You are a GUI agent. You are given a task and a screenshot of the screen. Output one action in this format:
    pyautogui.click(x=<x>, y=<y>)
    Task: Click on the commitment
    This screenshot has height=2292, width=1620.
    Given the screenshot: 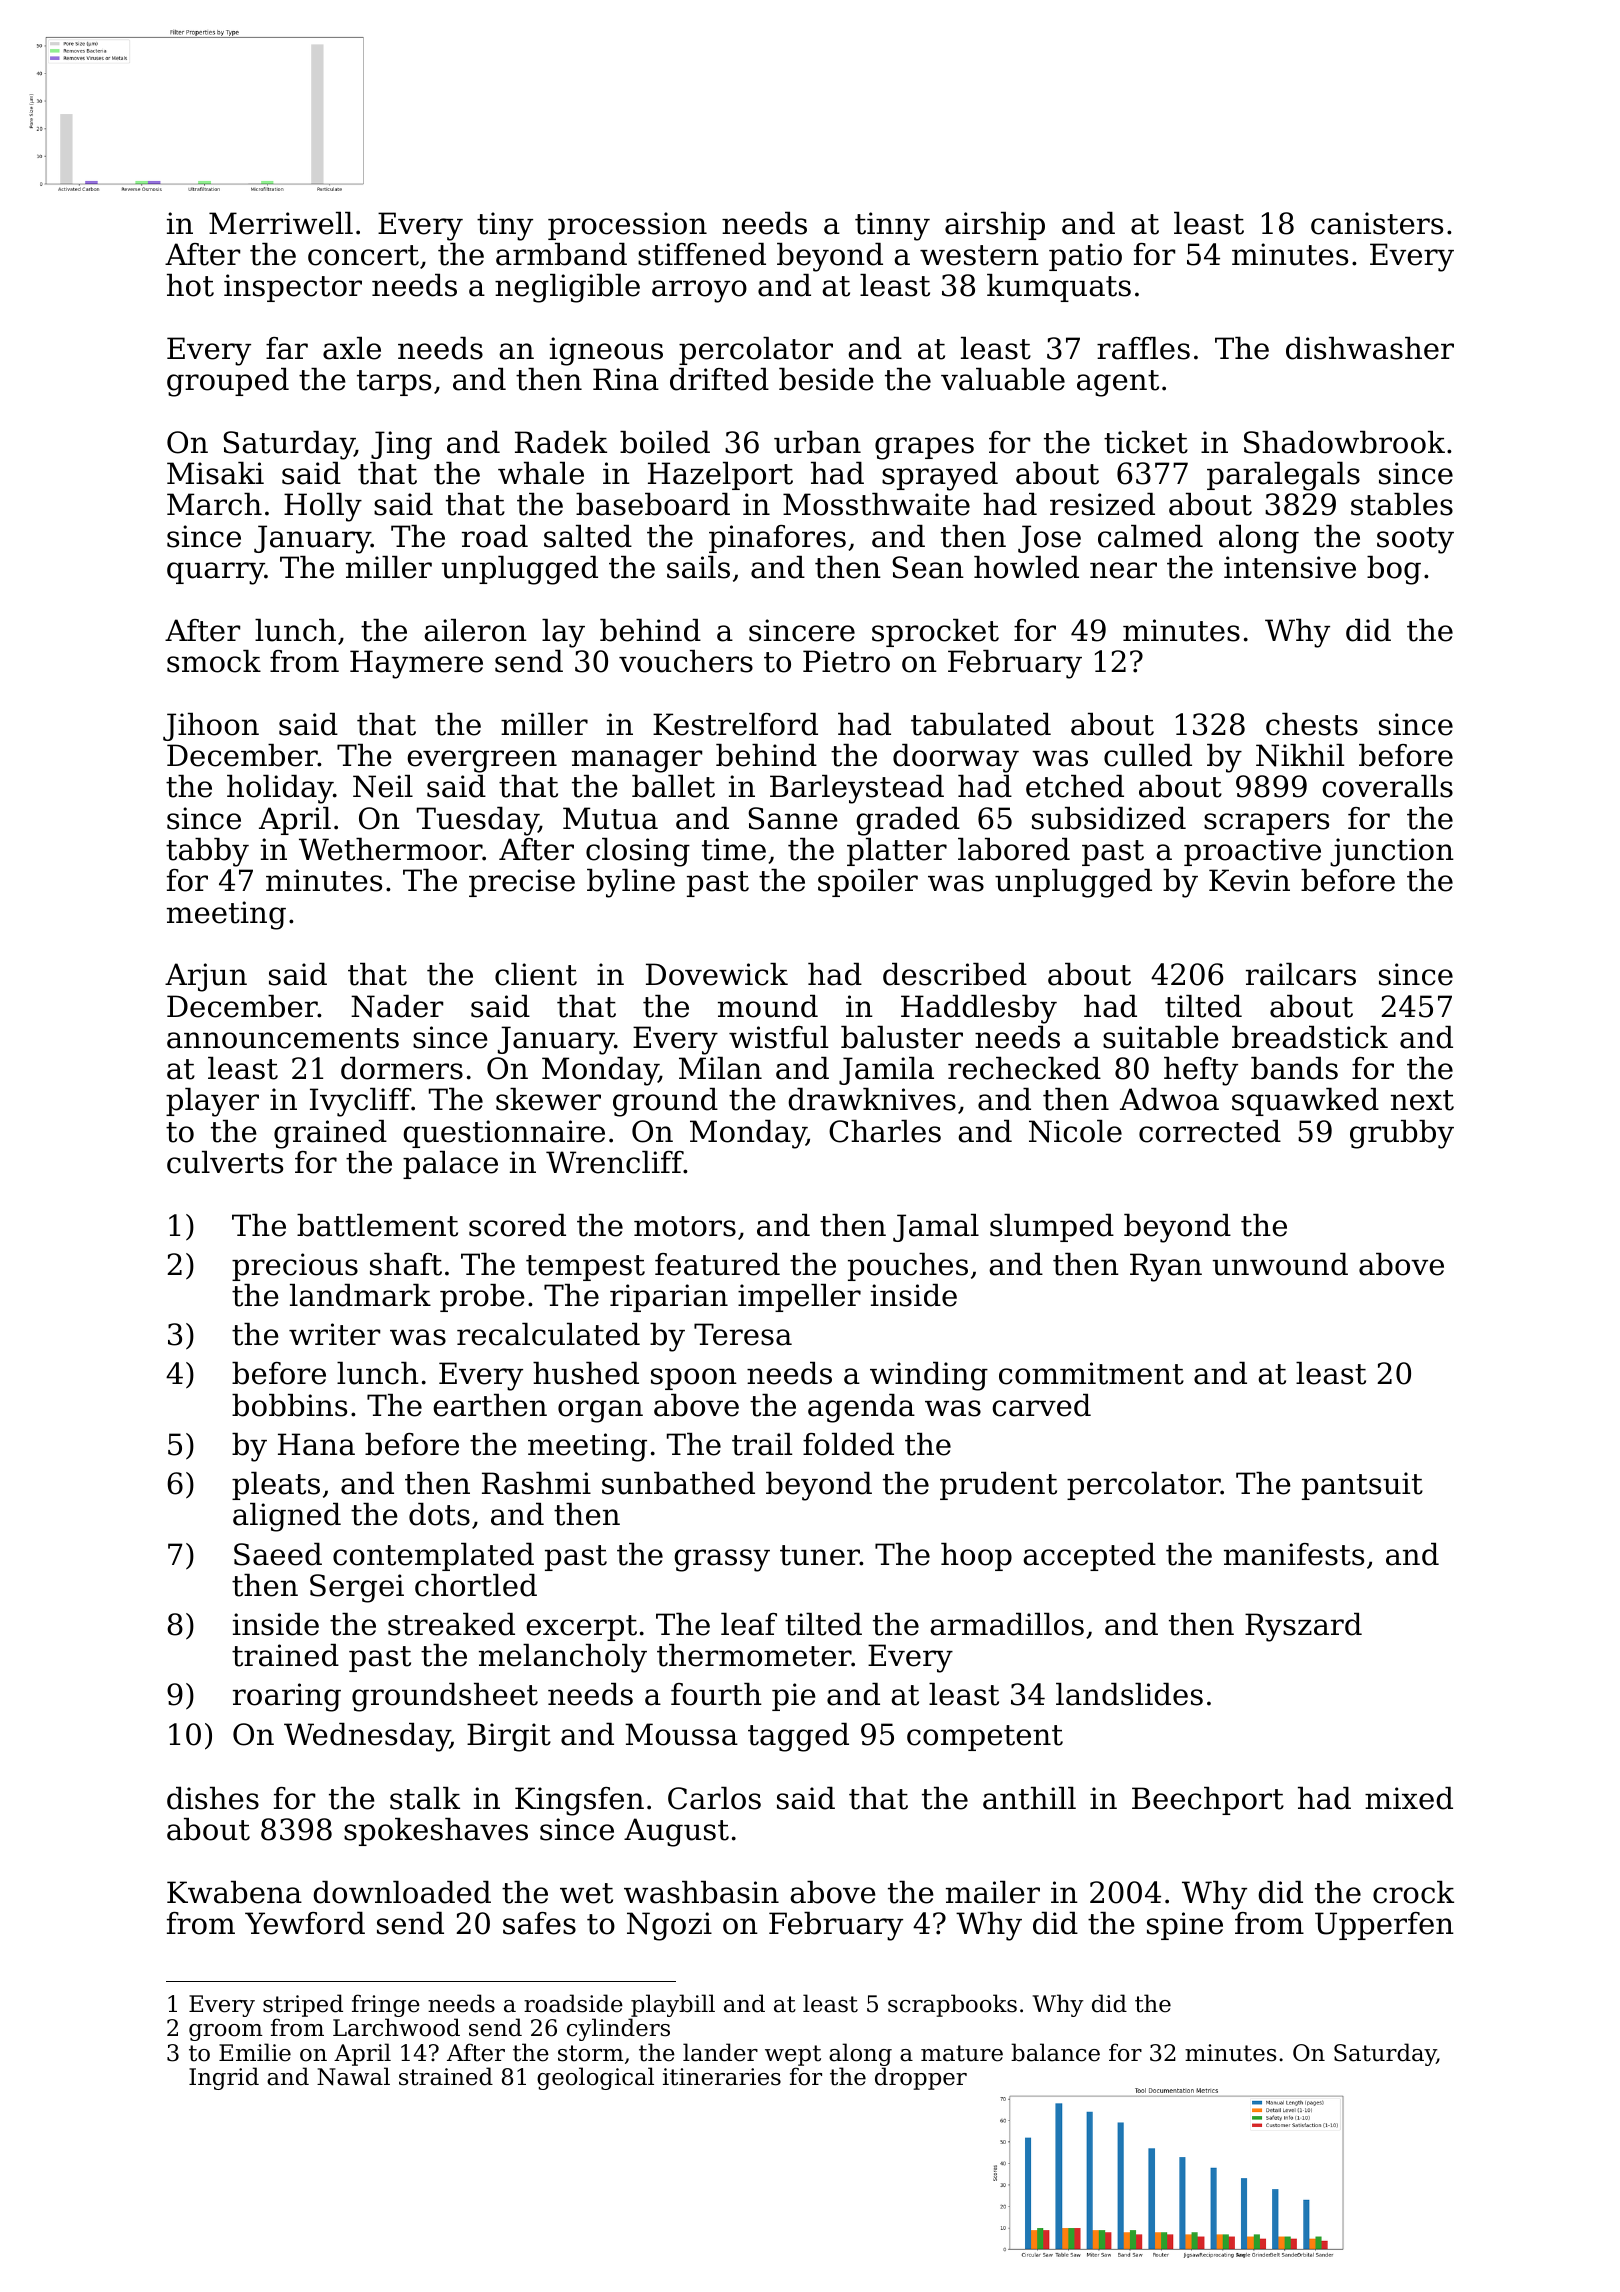 What is the action you would take?
    pyautogui.click(x=1091, y=1373)
